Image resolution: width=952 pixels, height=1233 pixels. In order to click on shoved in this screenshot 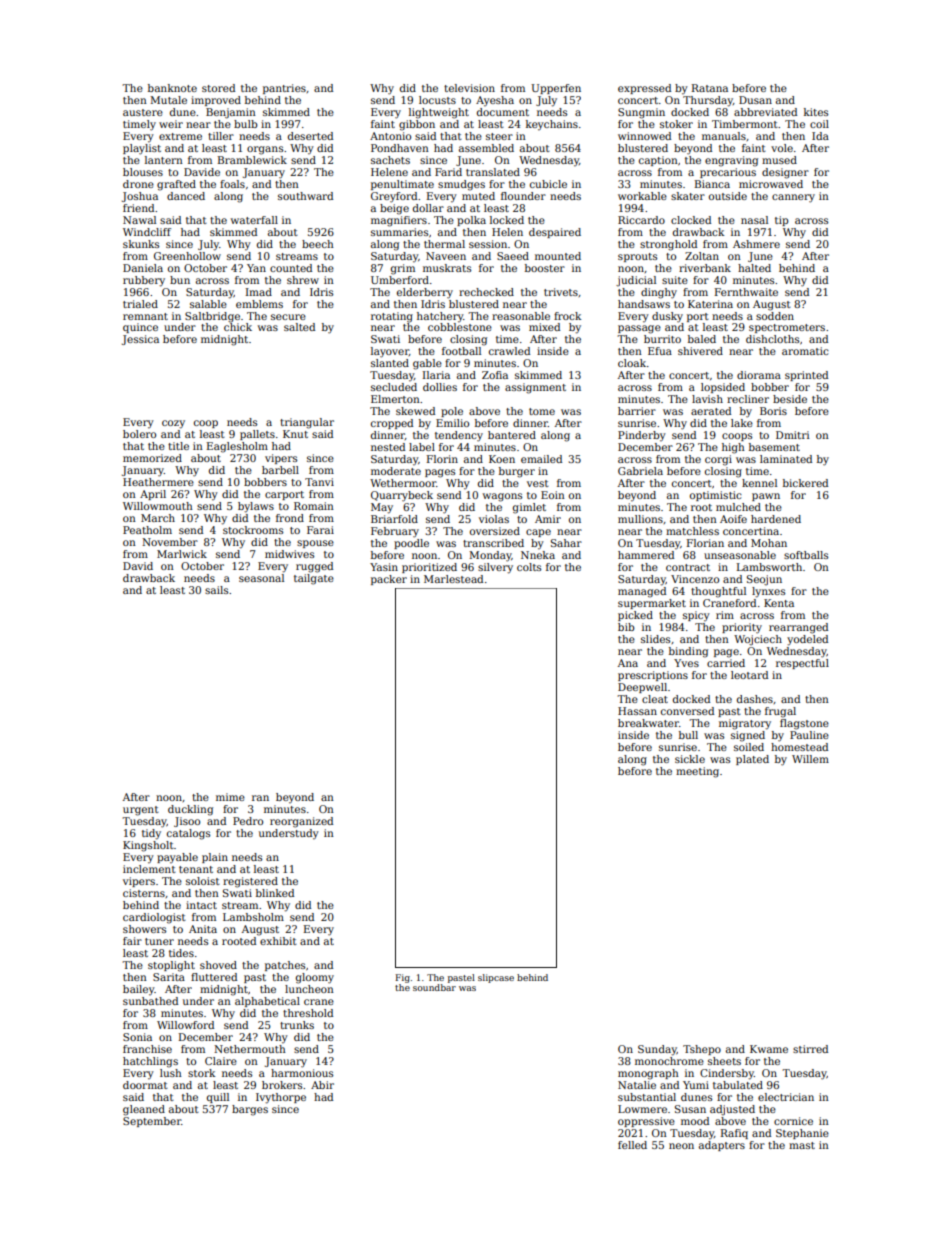, I will do `click(218, 965)`.
